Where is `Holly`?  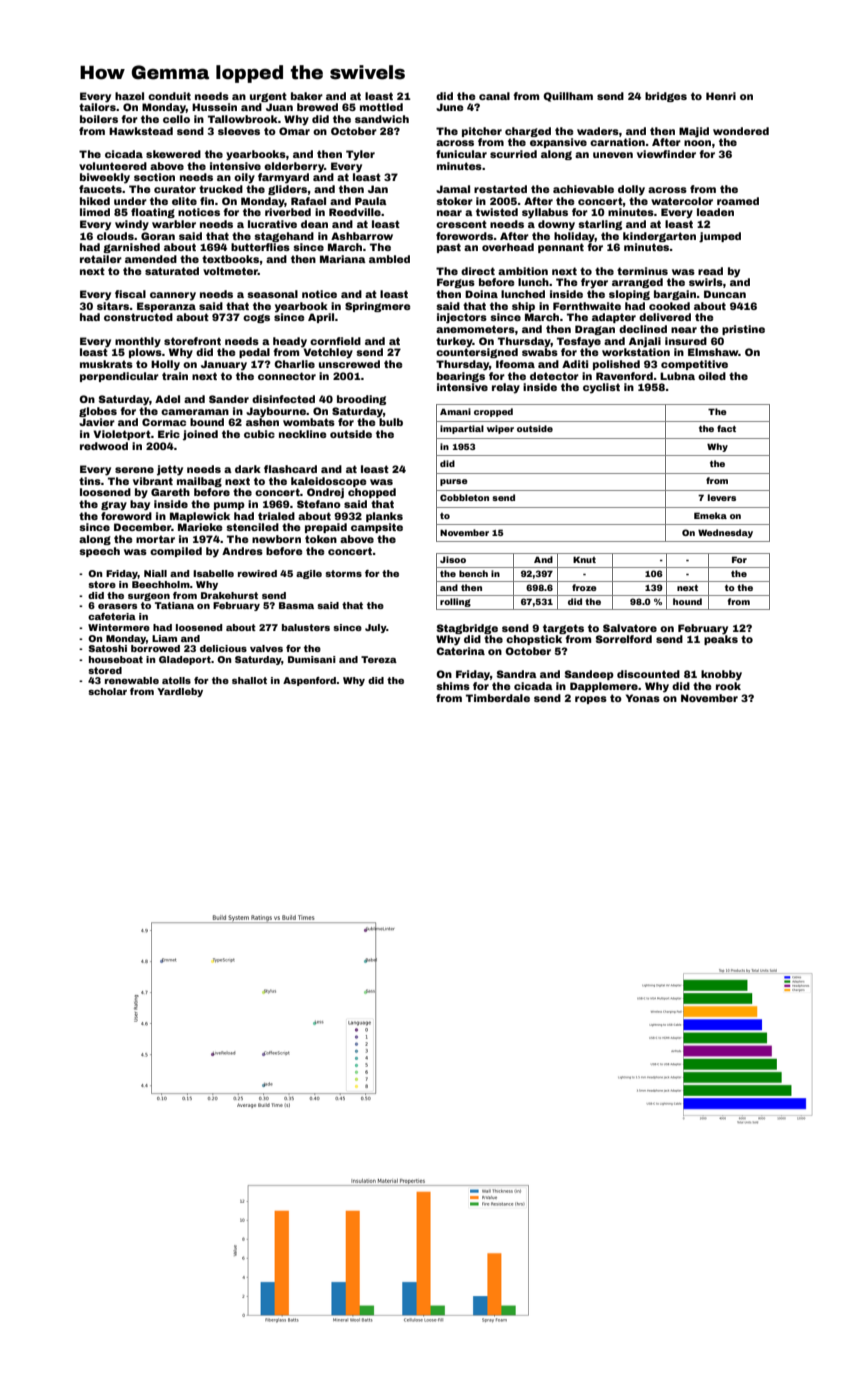 Holly is located at coordinates (165, 365).
